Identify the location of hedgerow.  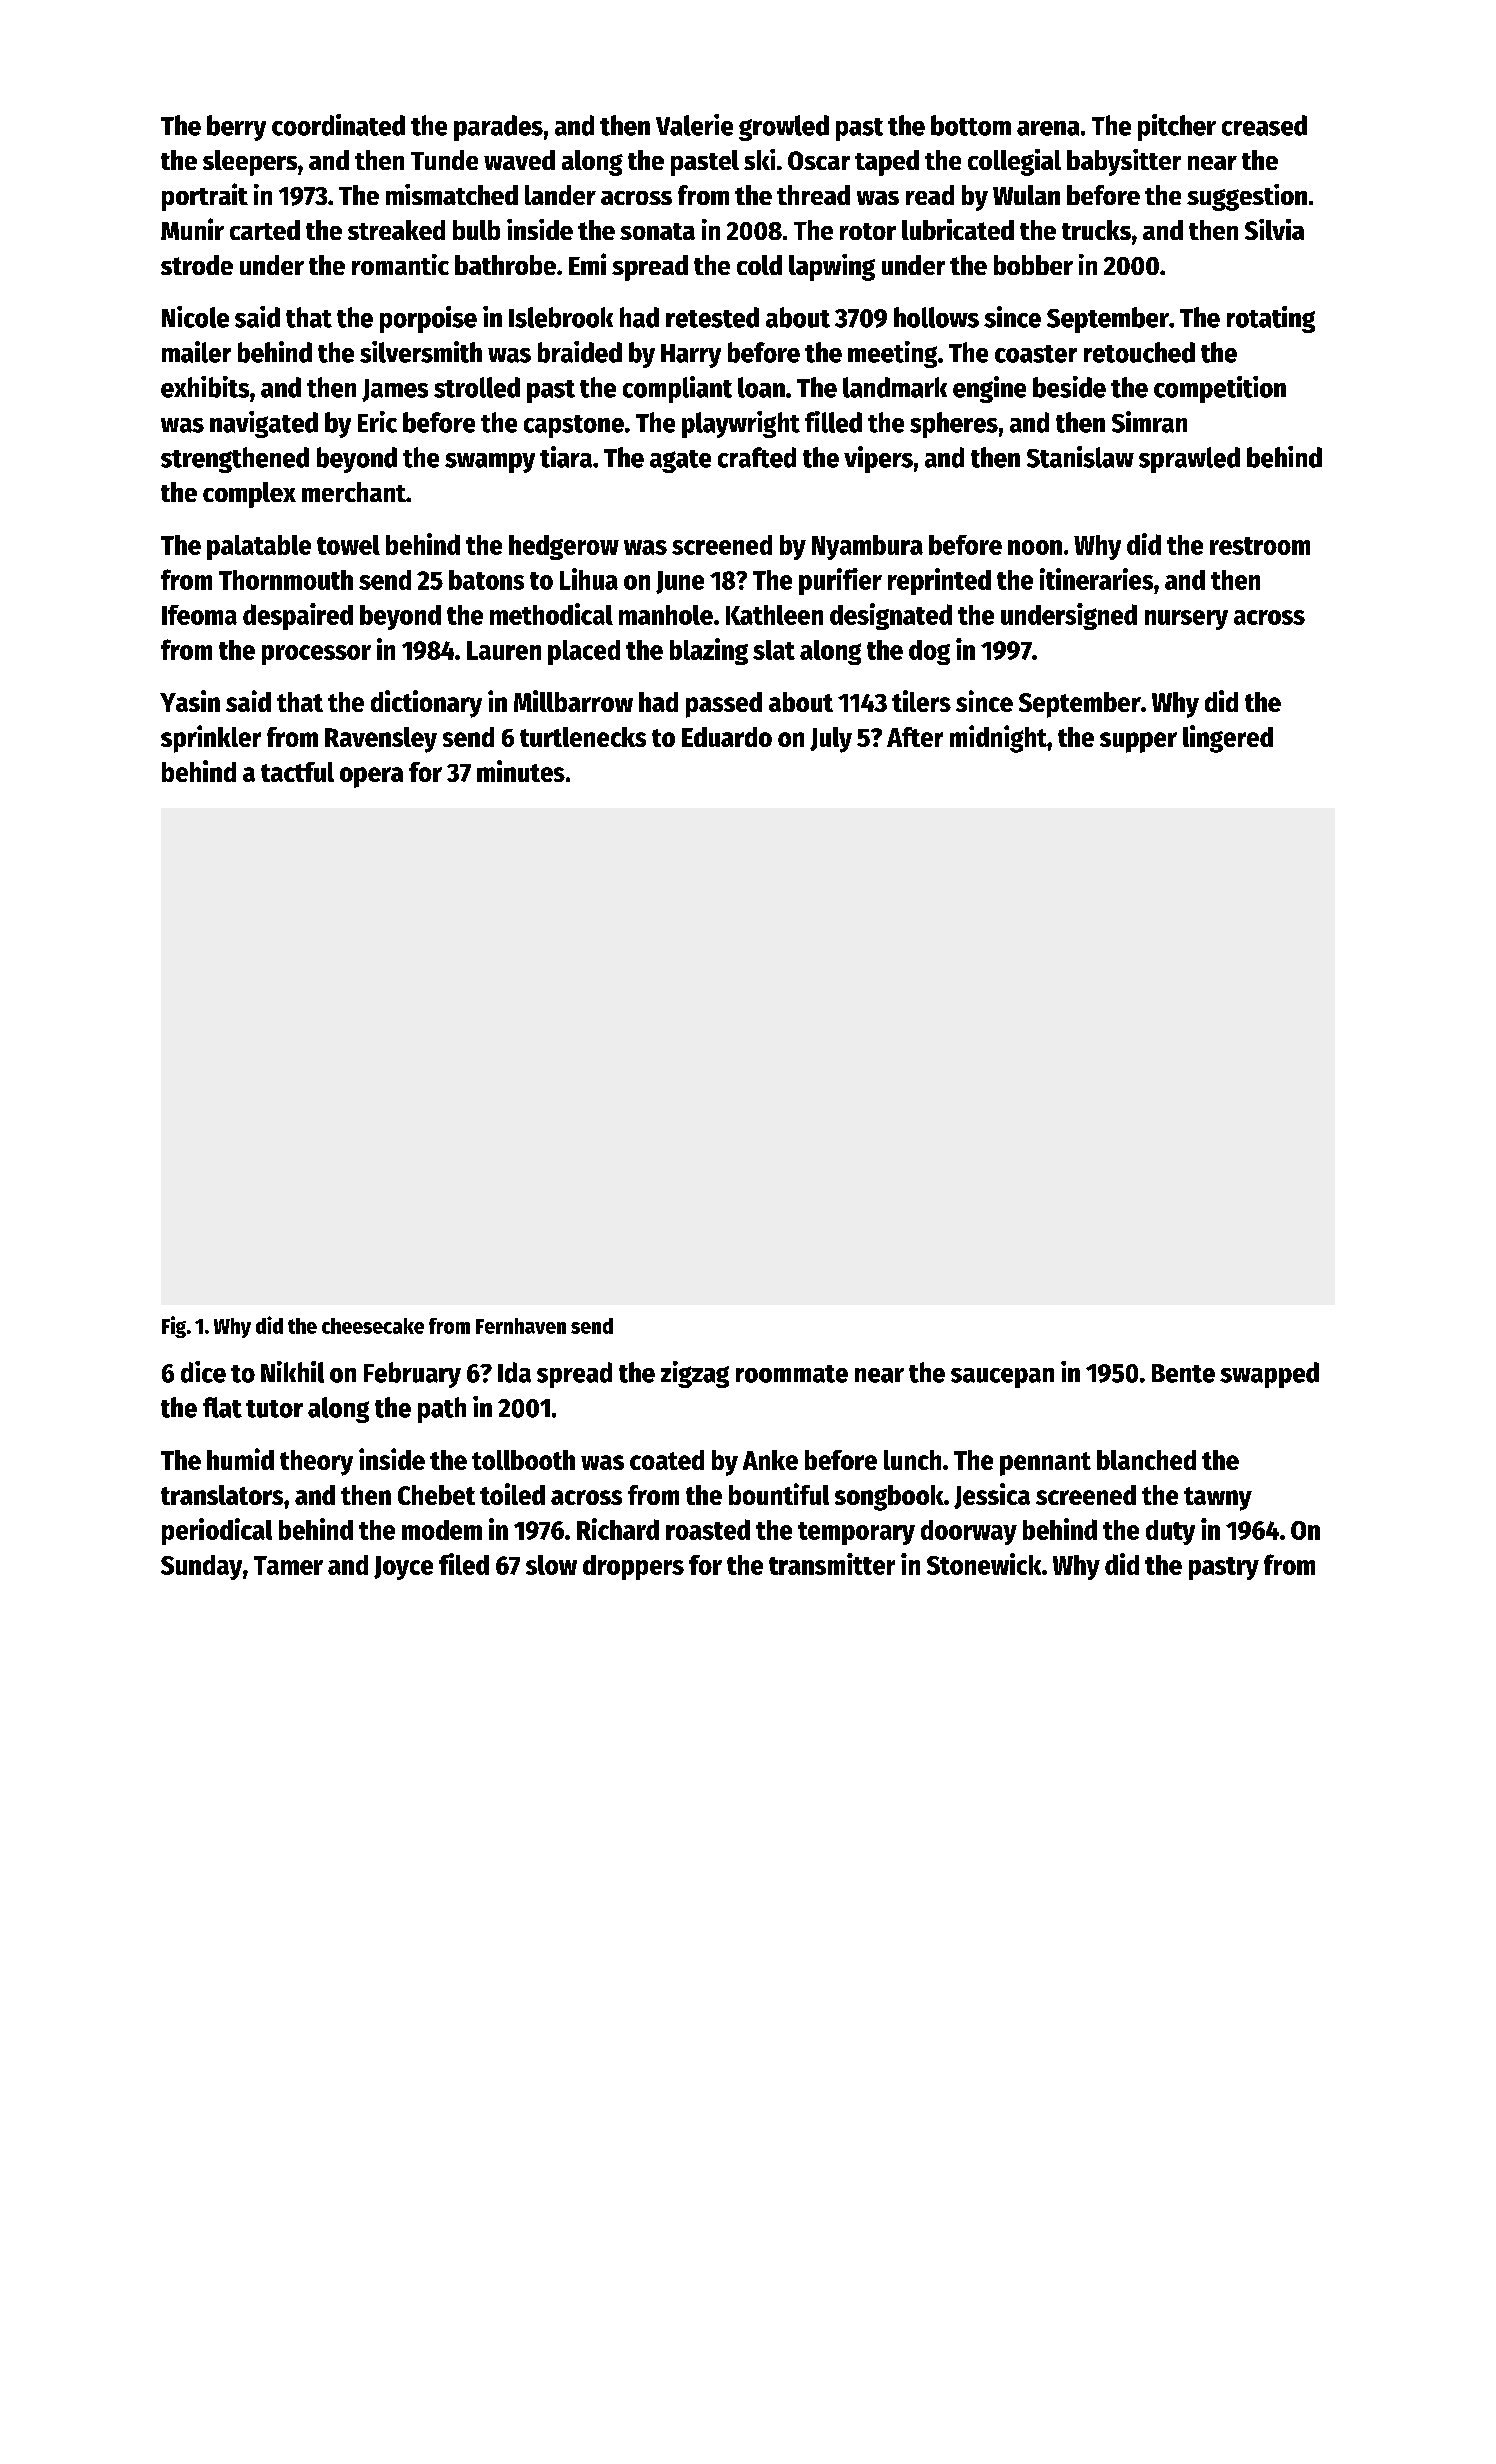
(564, 547).
